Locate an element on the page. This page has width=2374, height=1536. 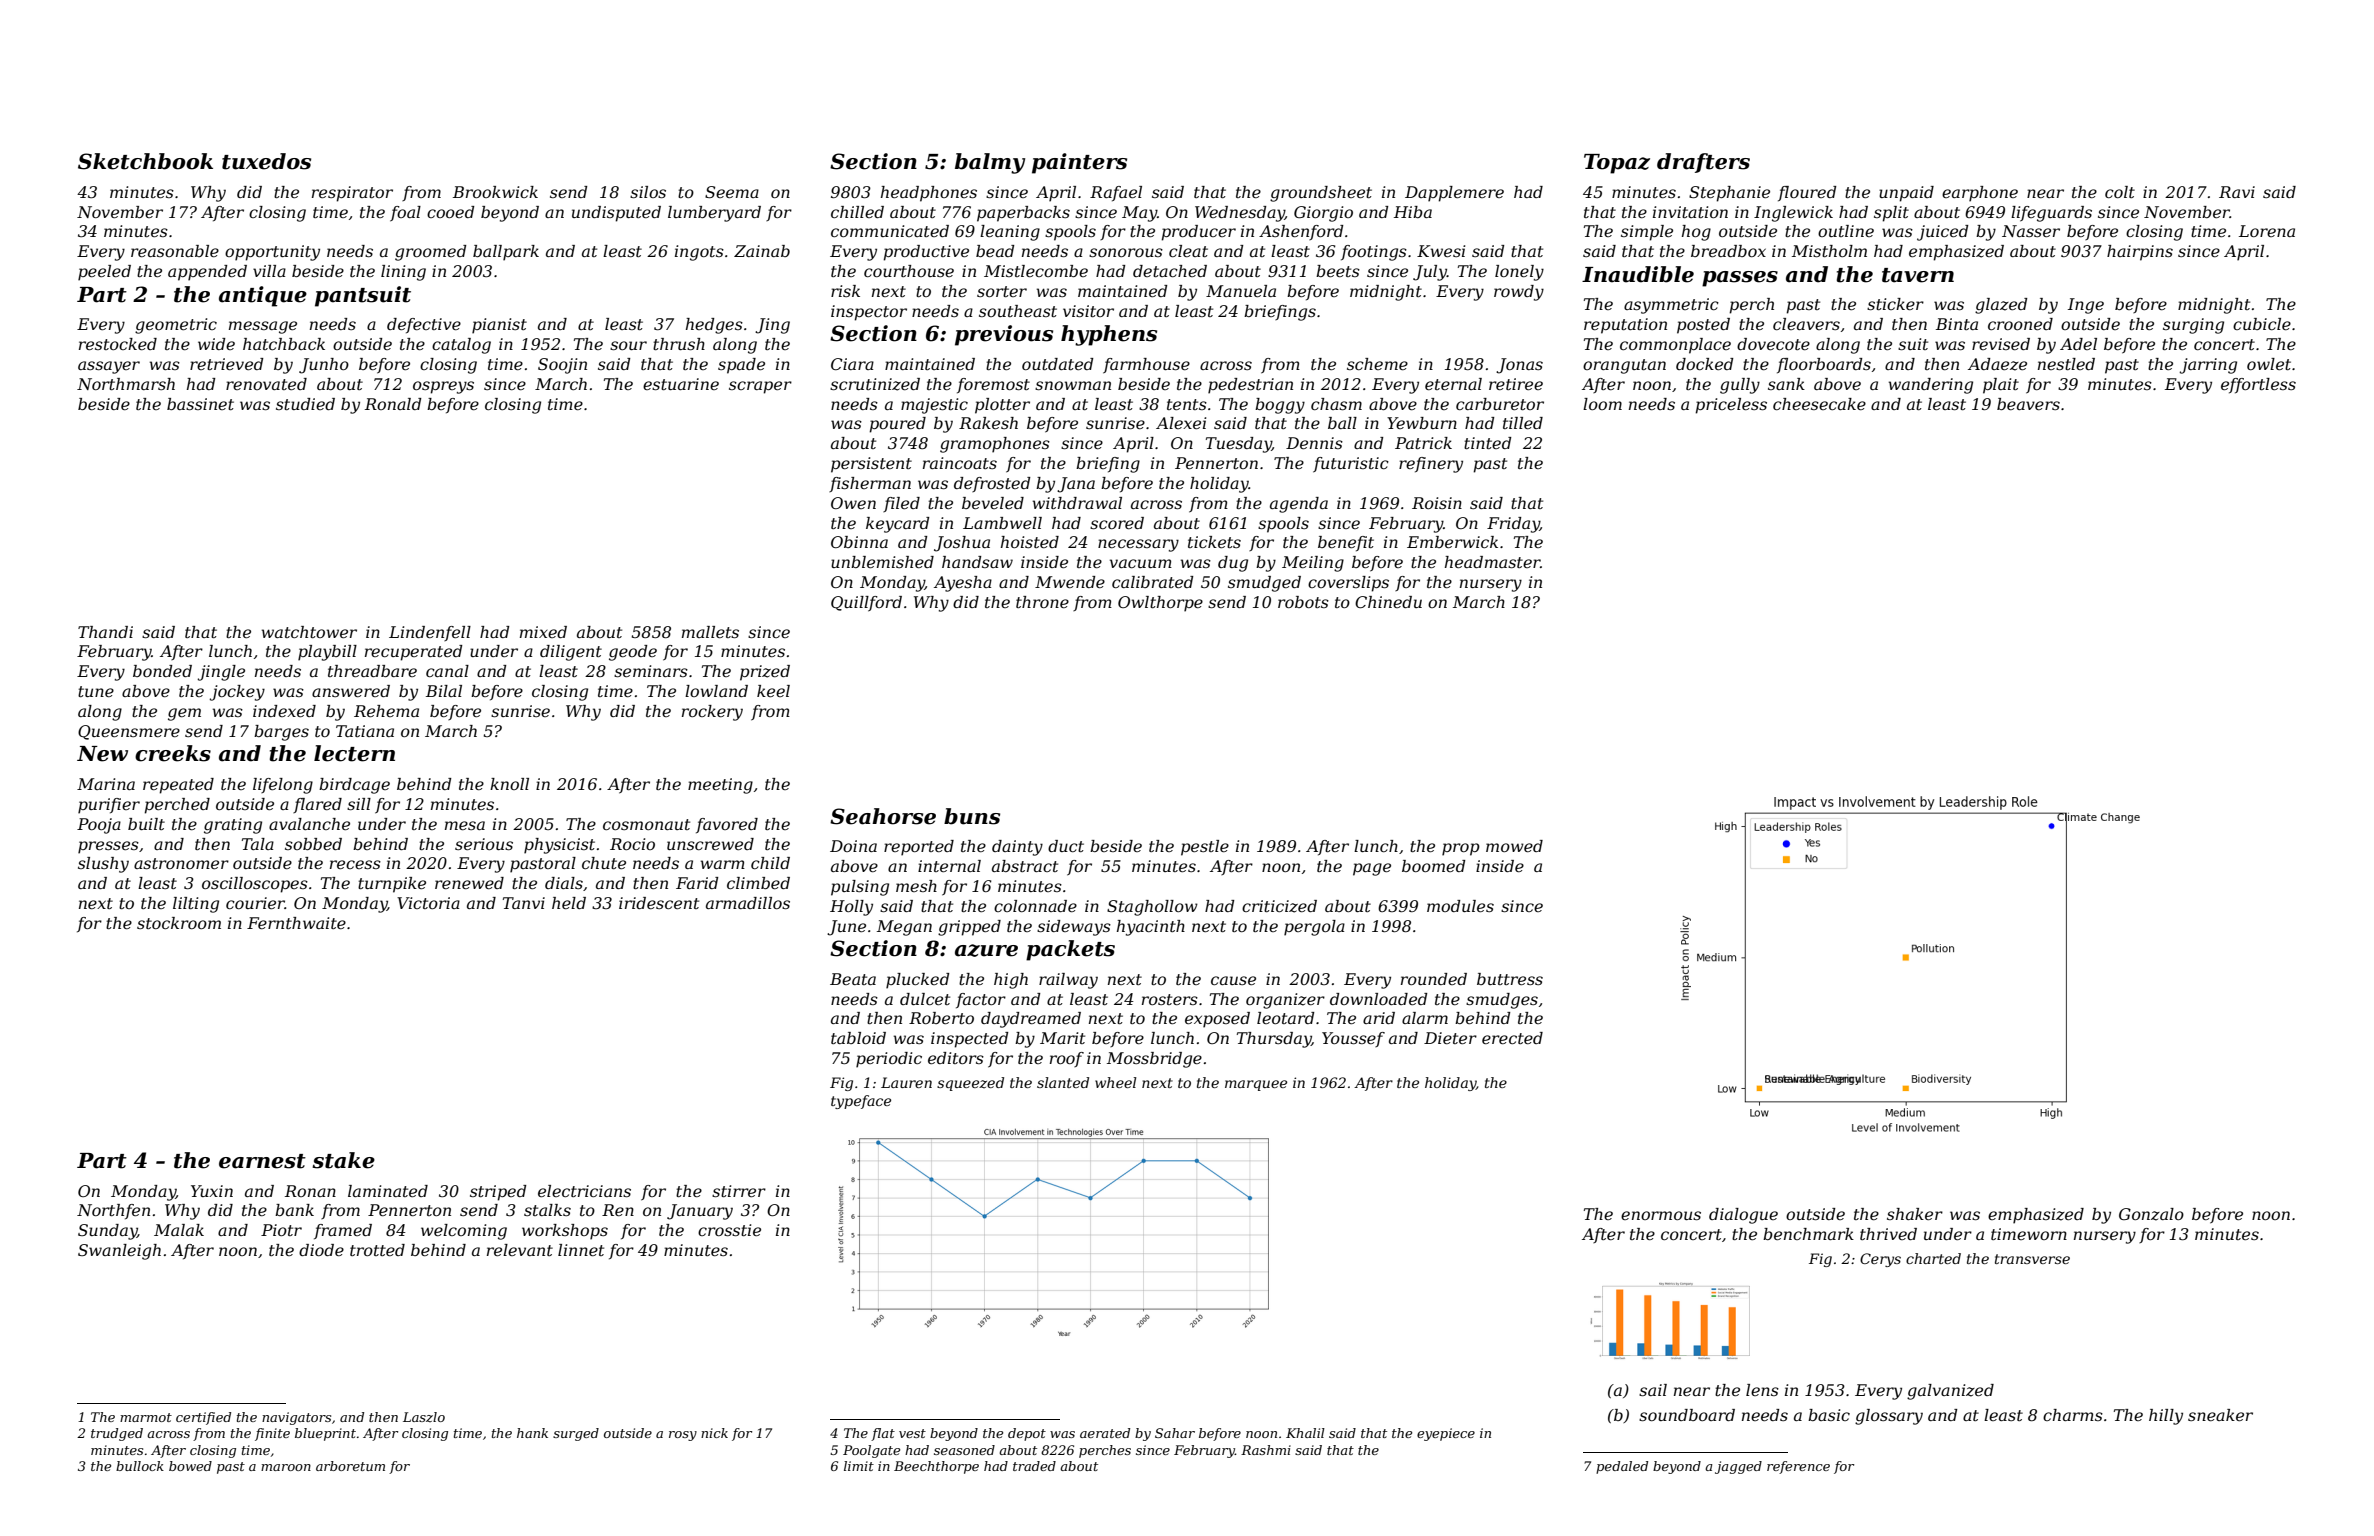
ingots is located at coordinates (699, 253).
